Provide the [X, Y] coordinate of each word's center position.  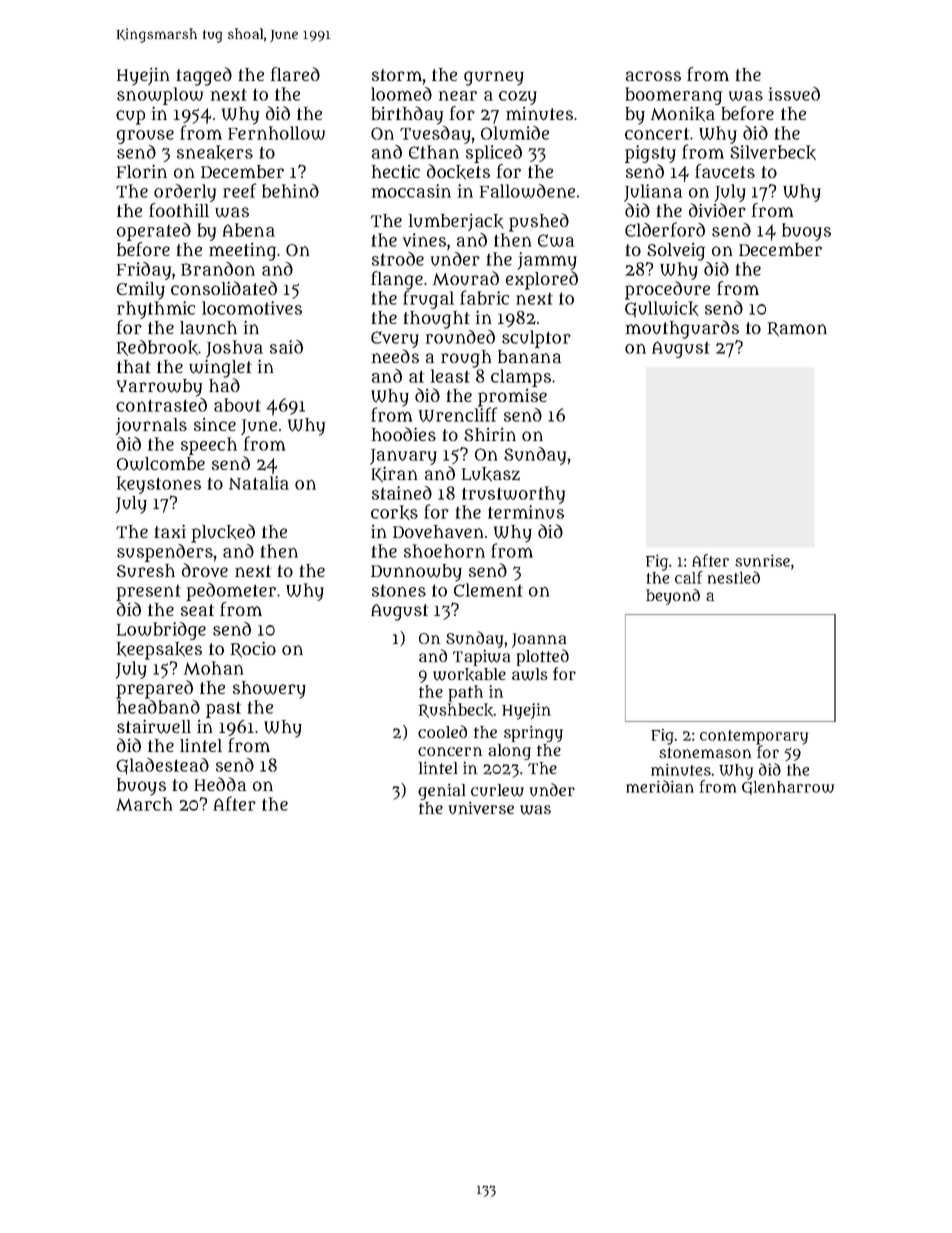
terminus [526, 512]
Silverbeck [773, 152]
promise [512, 398]
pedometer [231, 592]
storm [397, 75]
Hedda [220, 784]
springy [533, 734]
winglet [220, 368]
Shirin [490, 434]
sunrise [762, 561]
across [653, 76]
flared [295, 74]
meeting [242, 252]
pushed [539, 222]
